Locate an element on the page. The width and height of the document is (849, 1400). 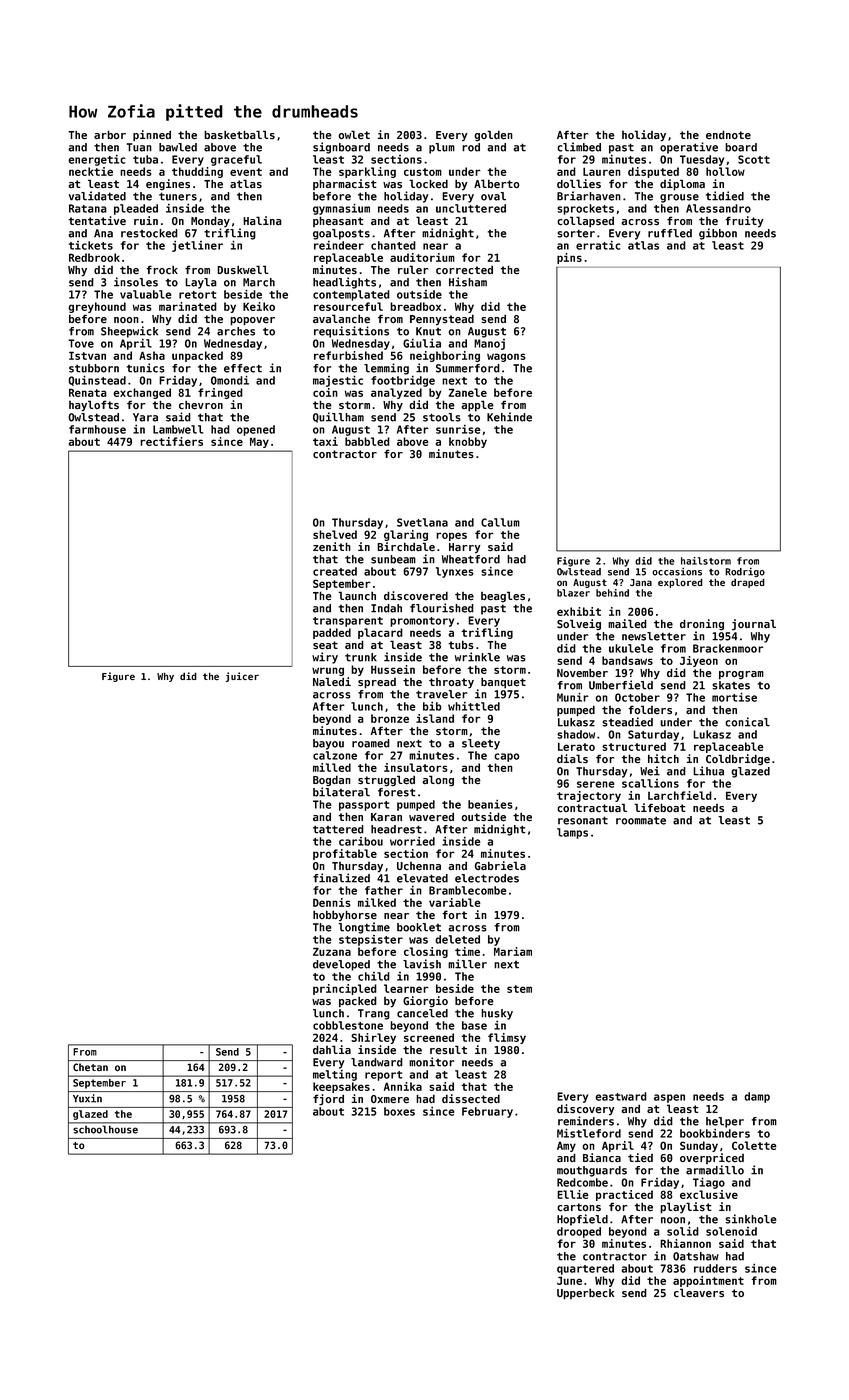
Rodrigo is located at coordinates (745, 572).
